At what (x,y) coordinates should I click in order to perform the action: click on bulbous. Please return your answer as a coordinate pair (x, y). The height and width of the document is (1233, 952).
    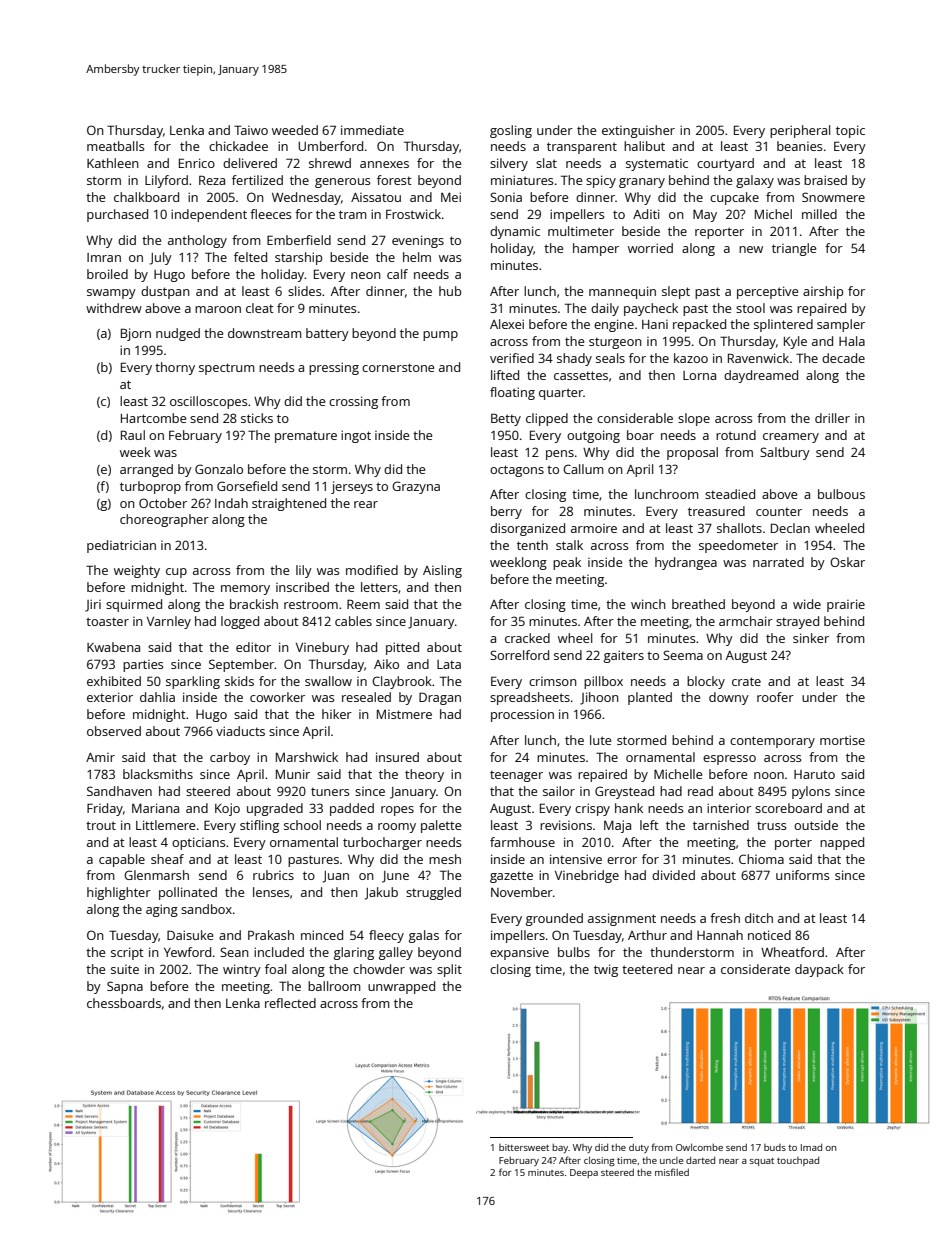
    Looking at the image, I should click on (841, 494).
